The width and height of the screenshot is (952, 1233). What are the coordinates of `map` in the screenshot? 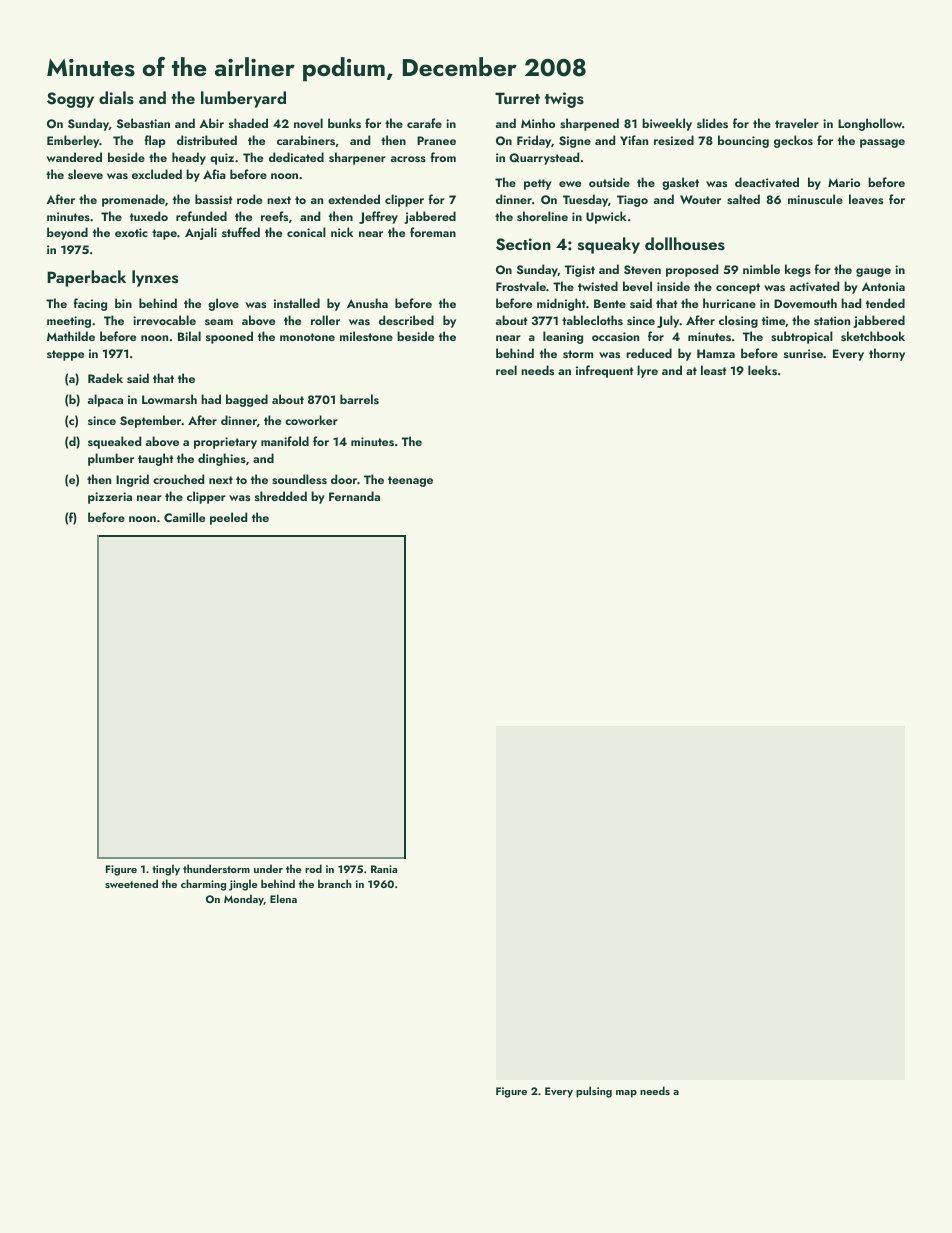 It's located at (626, 1094).
